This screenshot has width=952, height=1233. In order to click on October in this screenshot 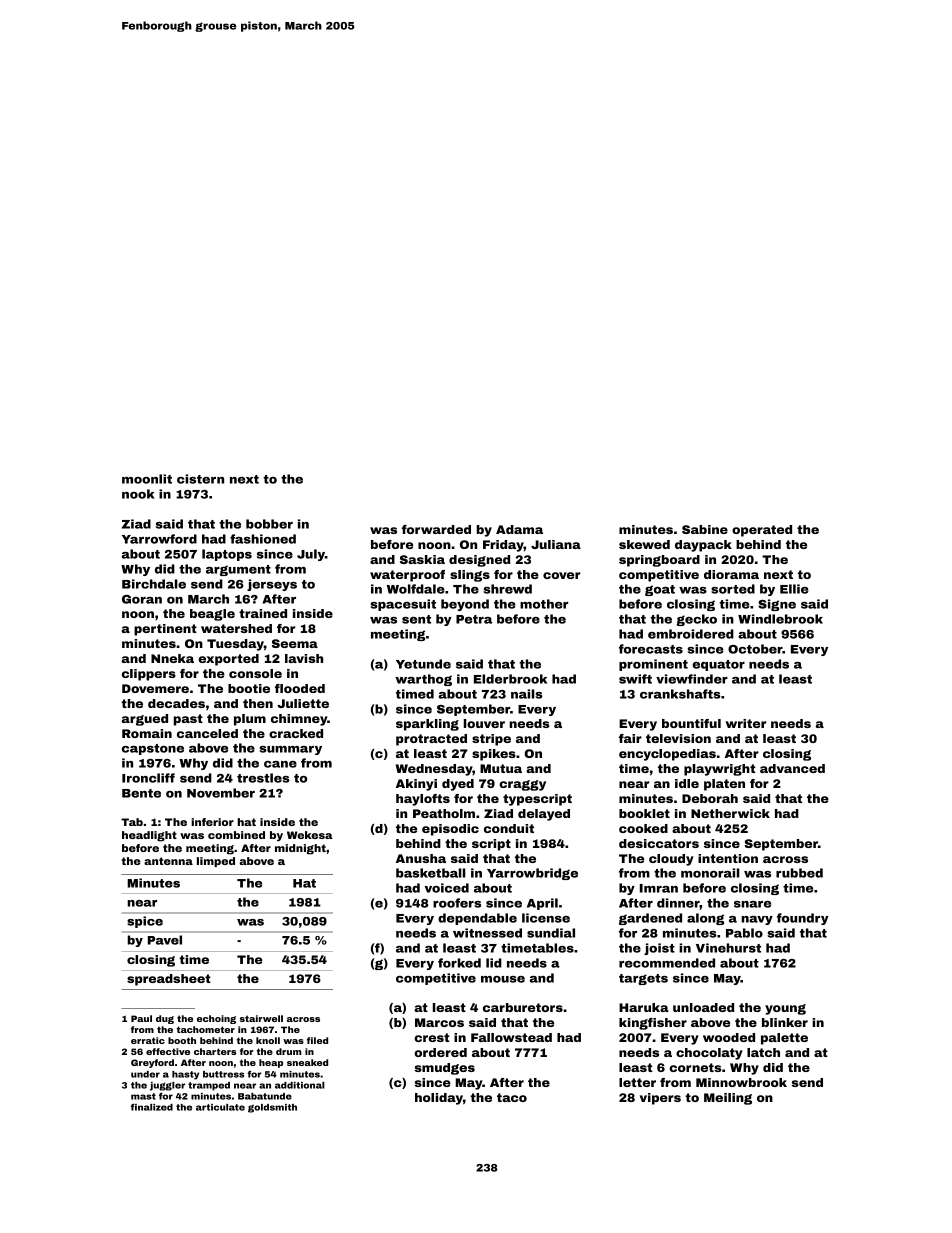, I will do `click(755, 649)`.
